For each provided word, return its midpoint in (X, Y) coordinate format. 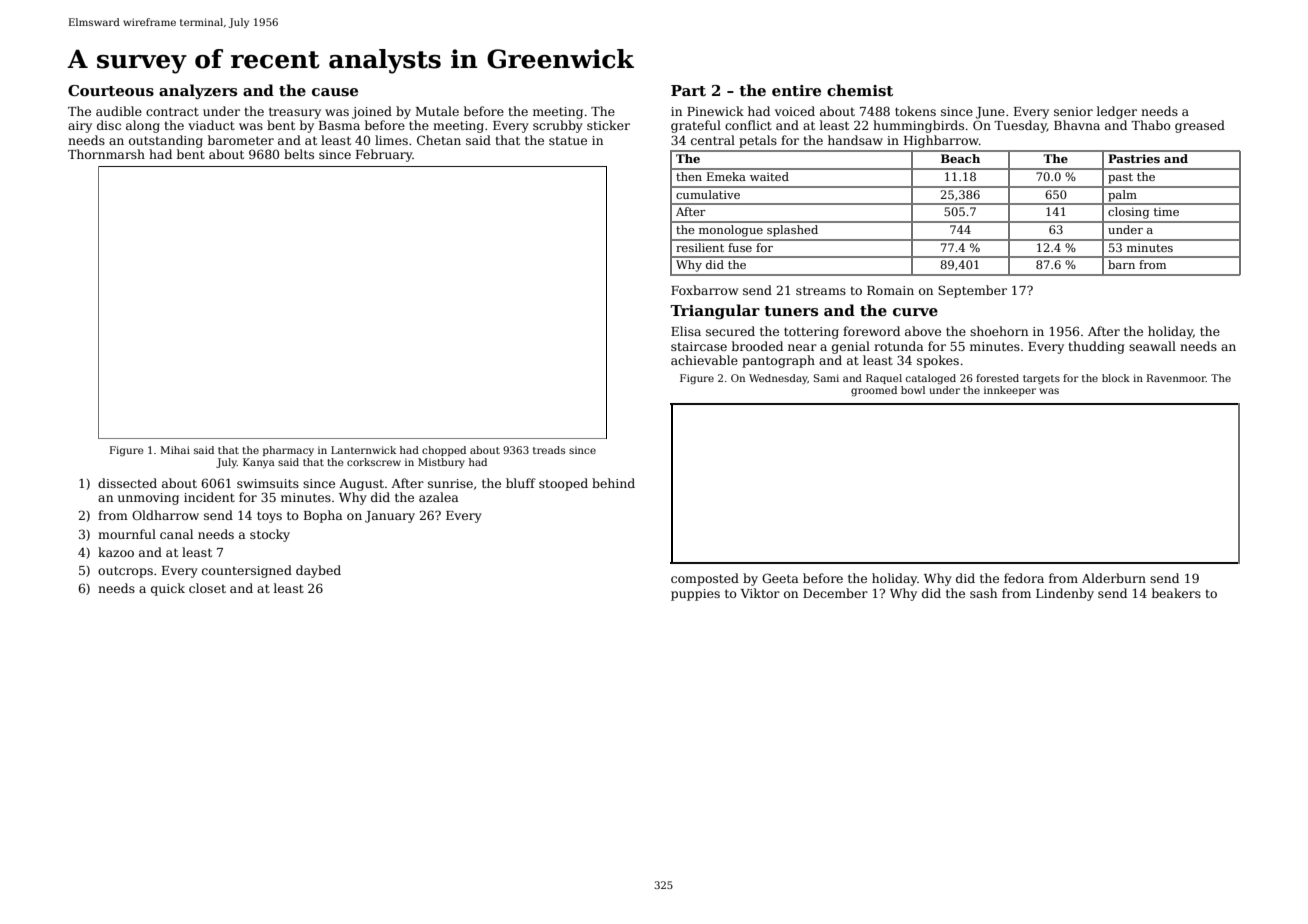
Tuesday (1020, 126)
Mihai (175, 450)
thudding (1096, 347)
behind (613, 483)
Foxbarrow (704, 290)
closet (207, 588)
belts (299, 154)
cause (335, 92)
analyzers (198, 92)
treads (549, 450)
